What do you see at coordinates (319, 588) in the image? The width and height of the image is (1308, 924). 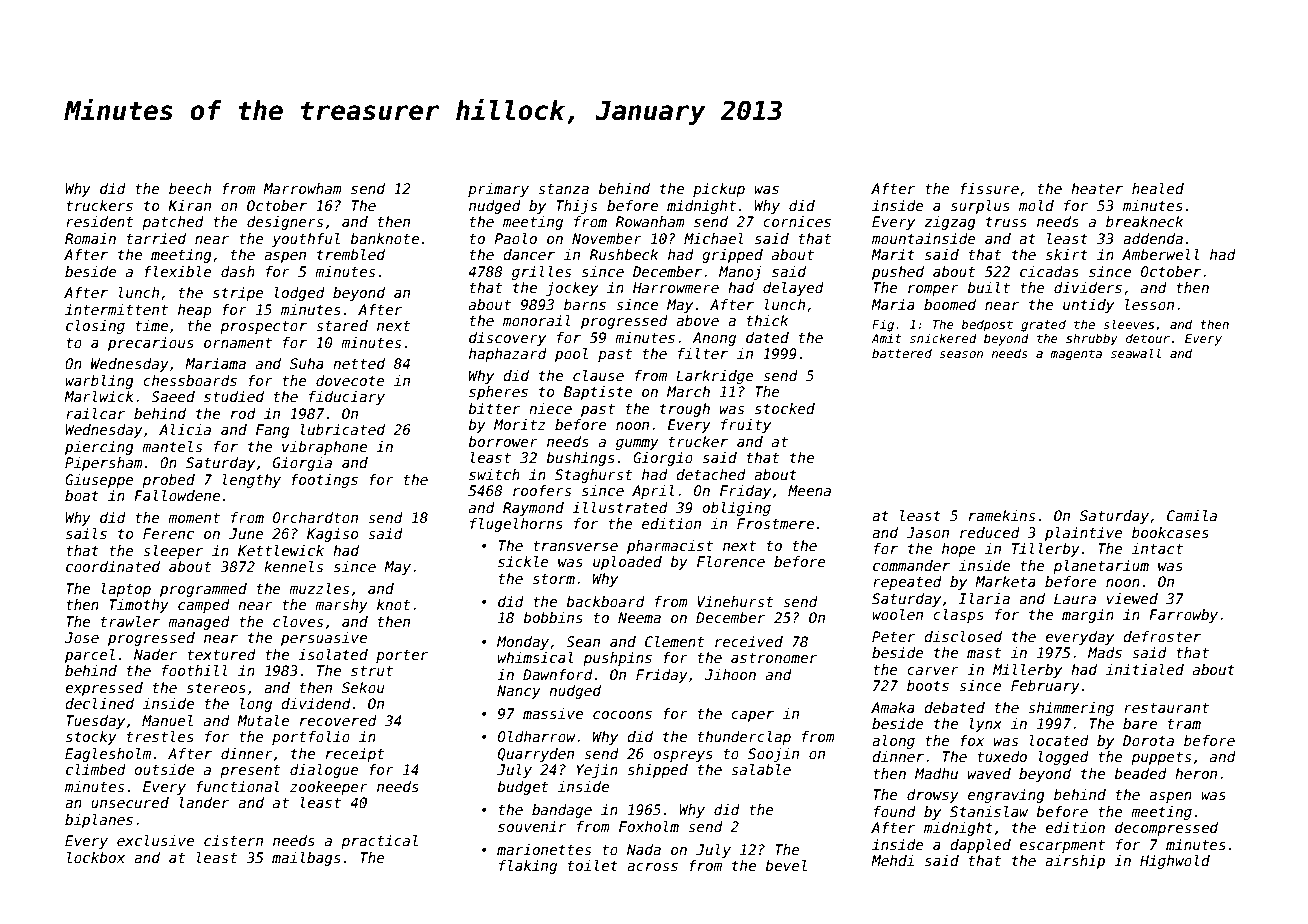 I see `muzzles` at bounding box center [319, 588].
